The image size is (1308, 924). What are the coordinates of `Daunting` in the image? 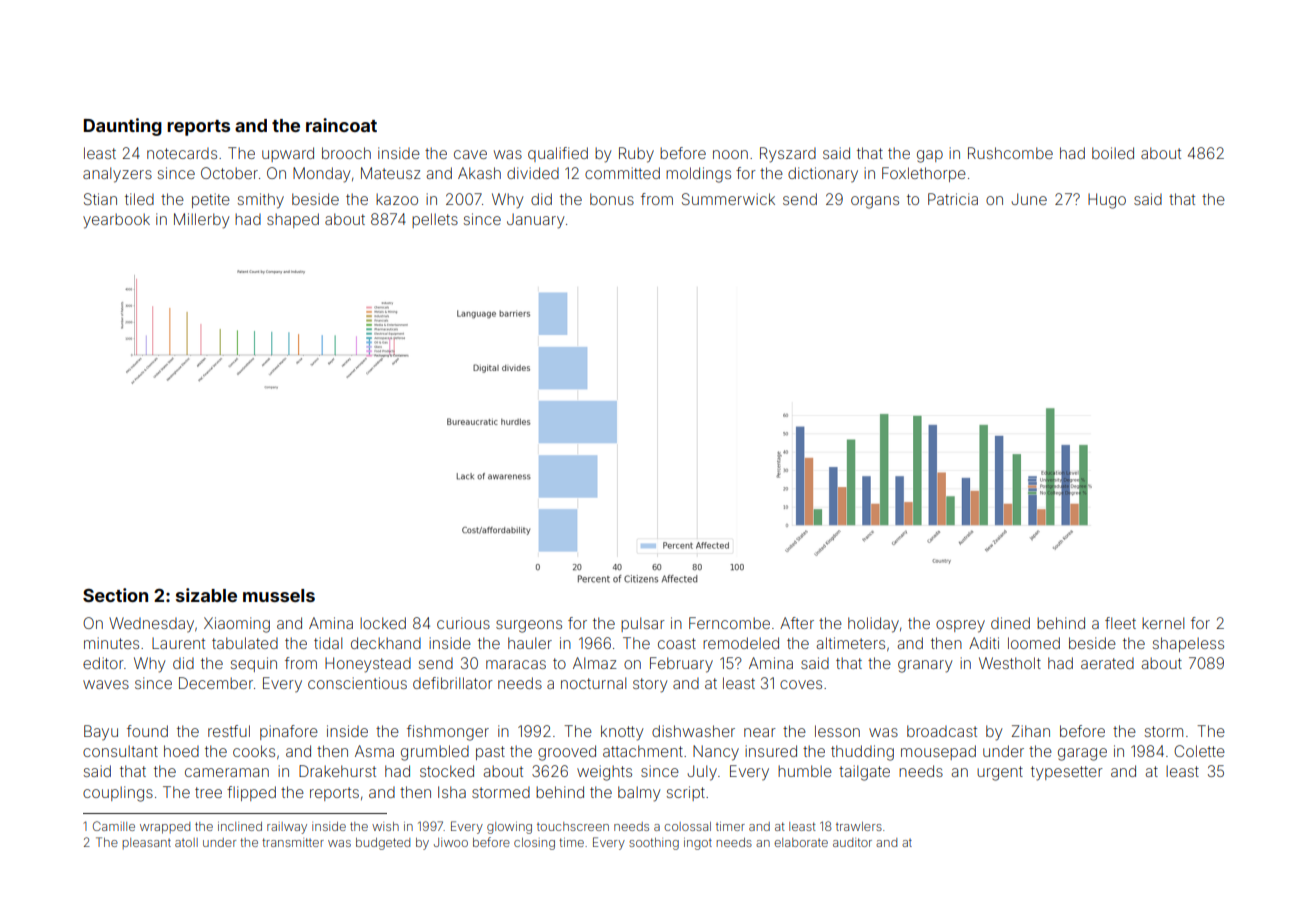 It's located at (123, 127).
